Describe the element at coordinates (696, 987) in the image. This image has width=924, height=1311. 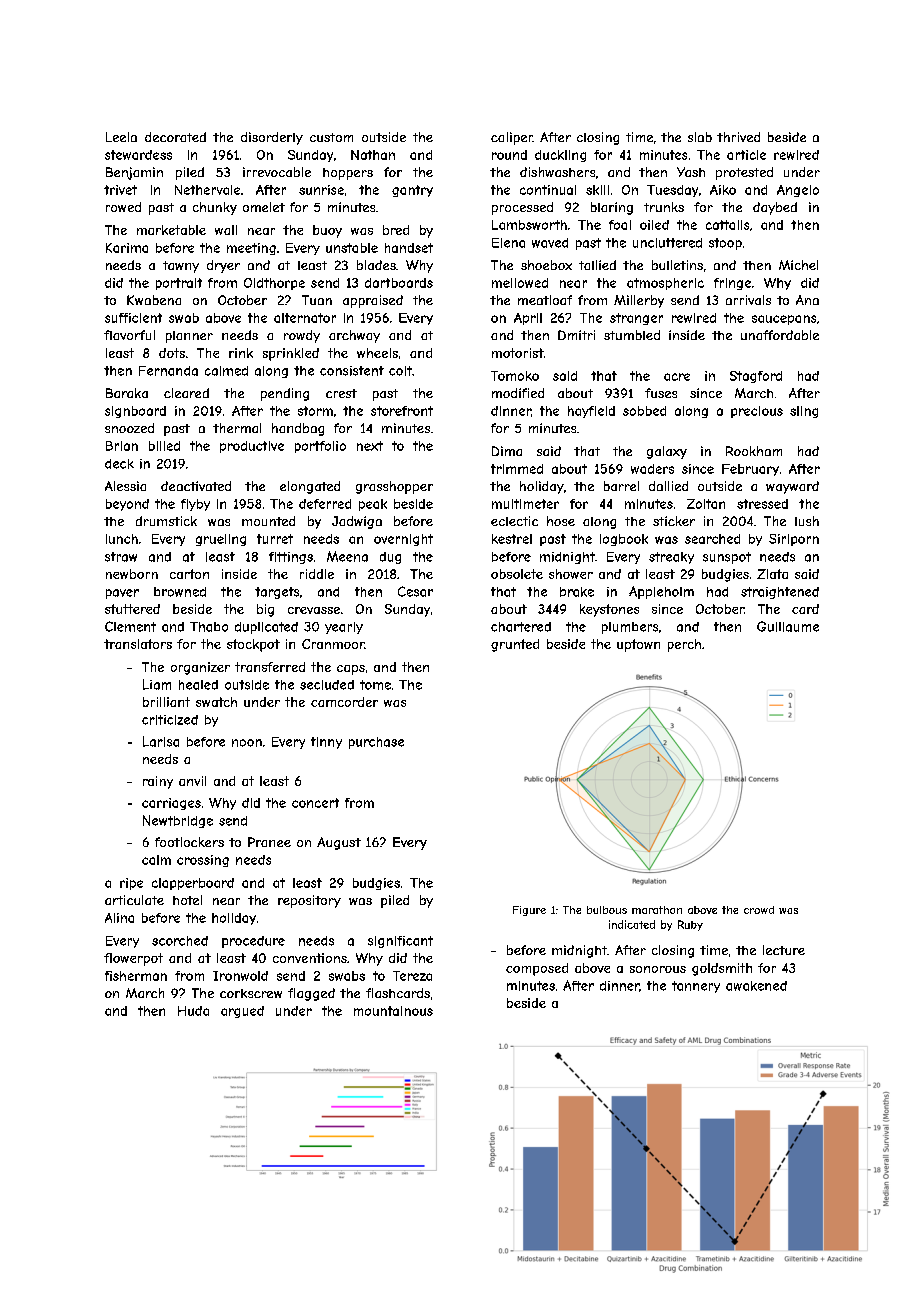
I see `tannery` at that location.
